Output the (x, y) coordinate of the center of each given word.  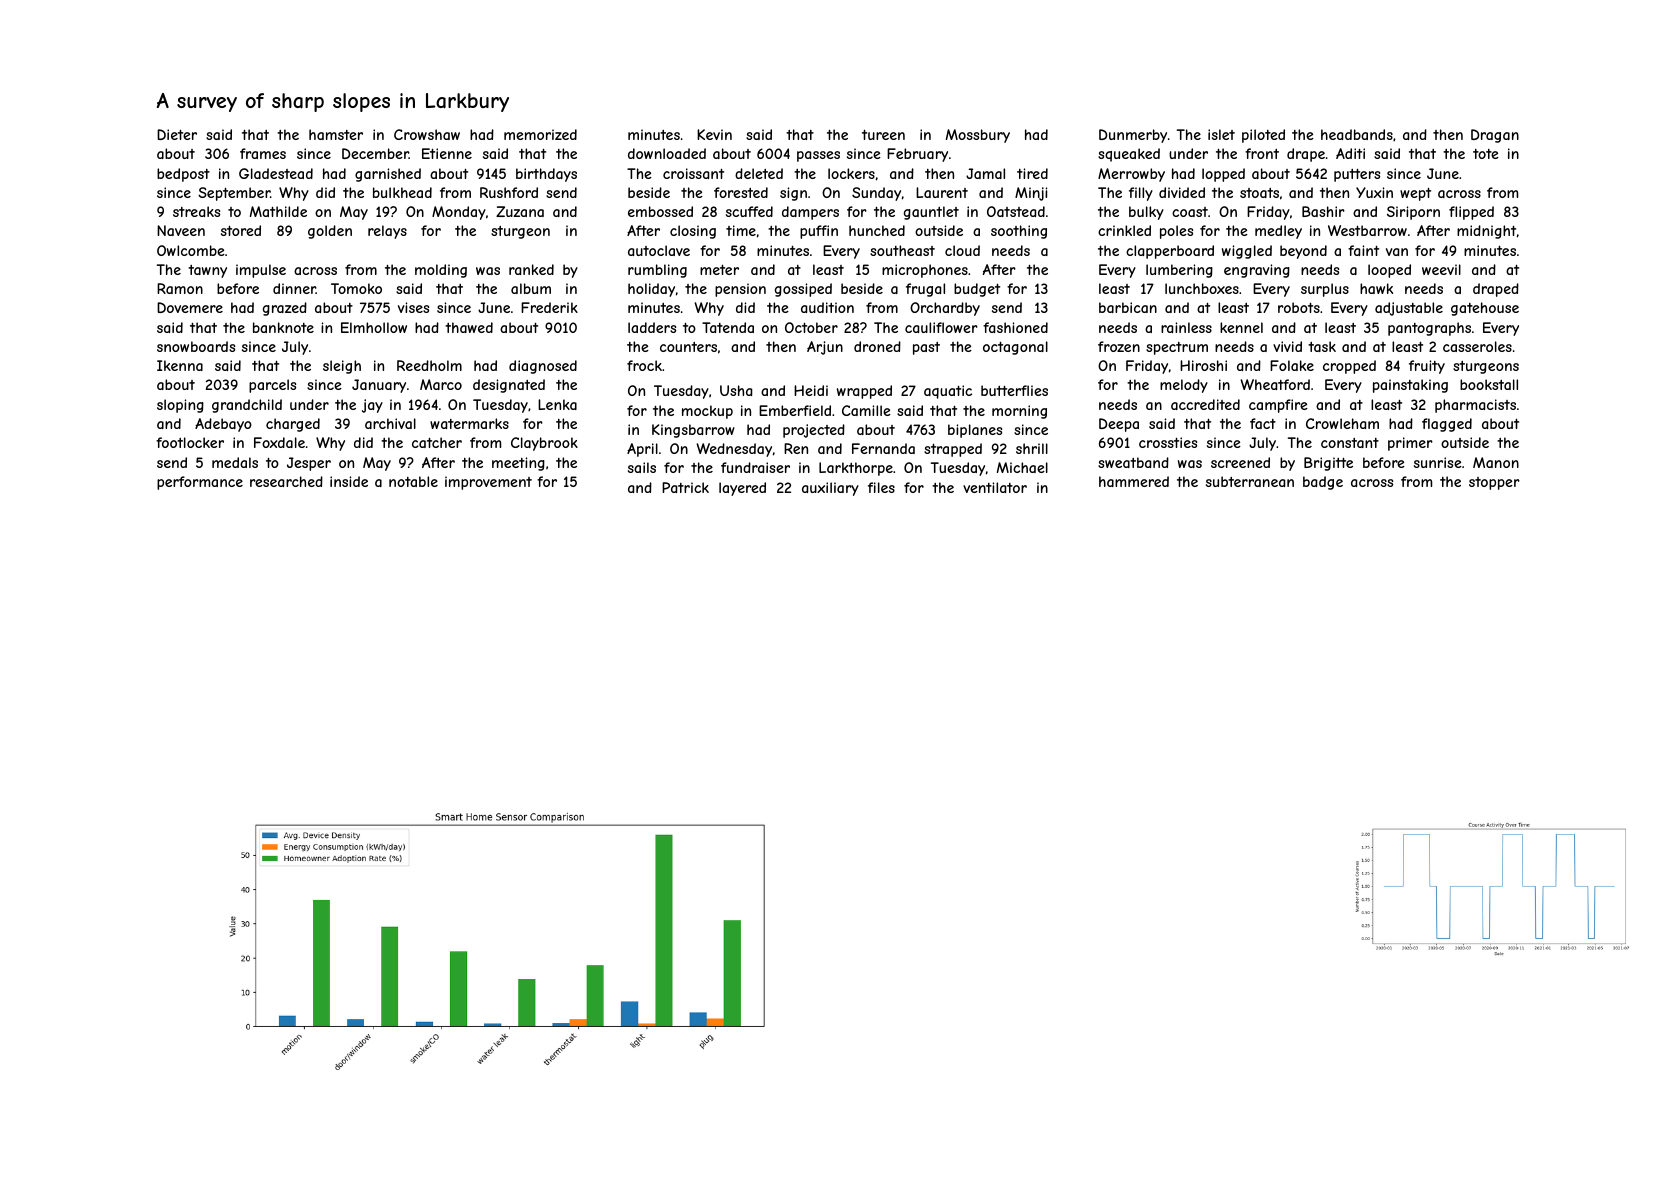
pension (740, 290)
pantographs (1429, 329)
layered (742, 489)
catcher (437, 442)
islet (1221, 134)
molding (441, 271)
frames (263, 153)
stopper (1494, 483)
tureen (883, 135)
